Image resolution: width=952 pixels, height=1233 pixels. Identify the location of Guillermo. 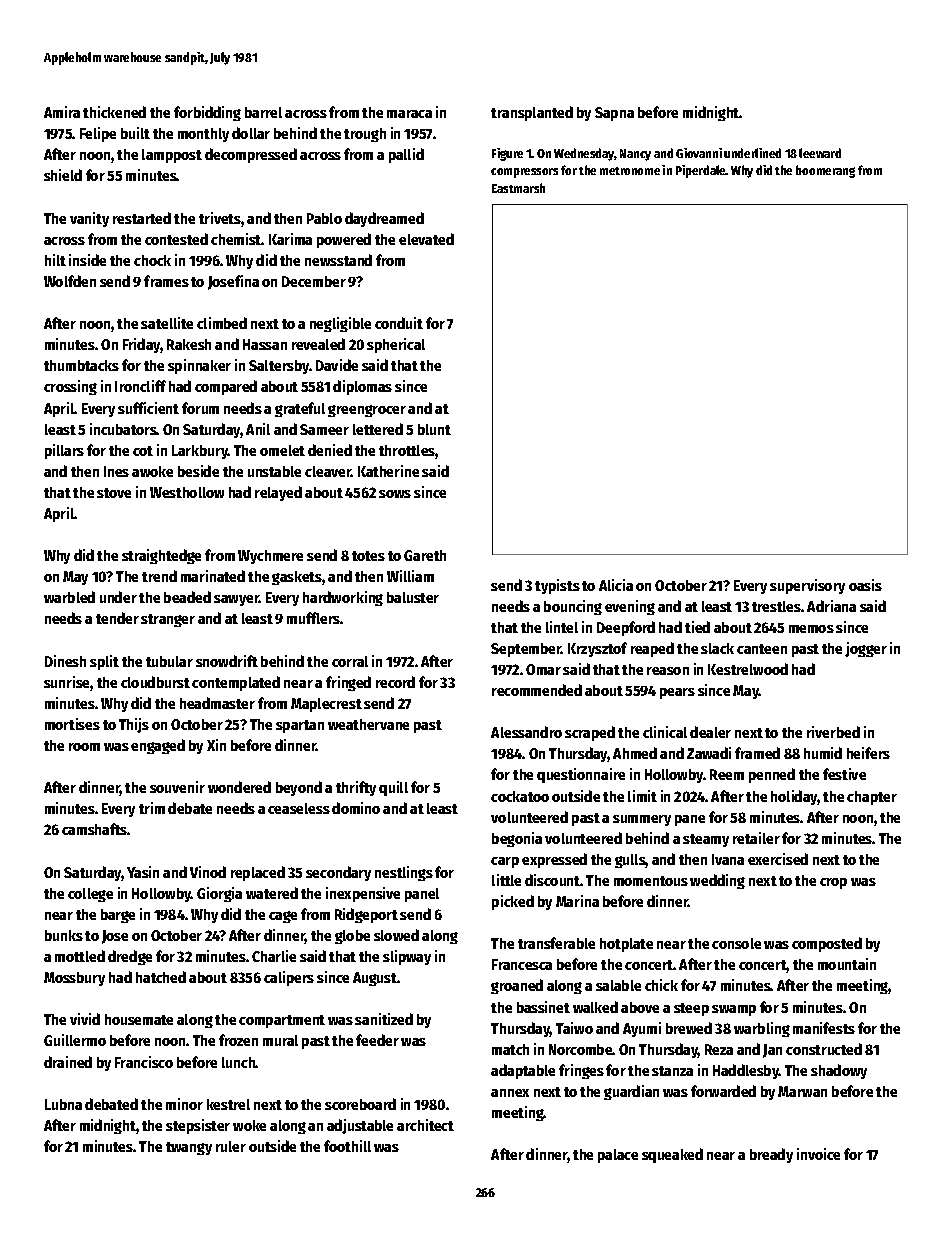
(75, 1040).
